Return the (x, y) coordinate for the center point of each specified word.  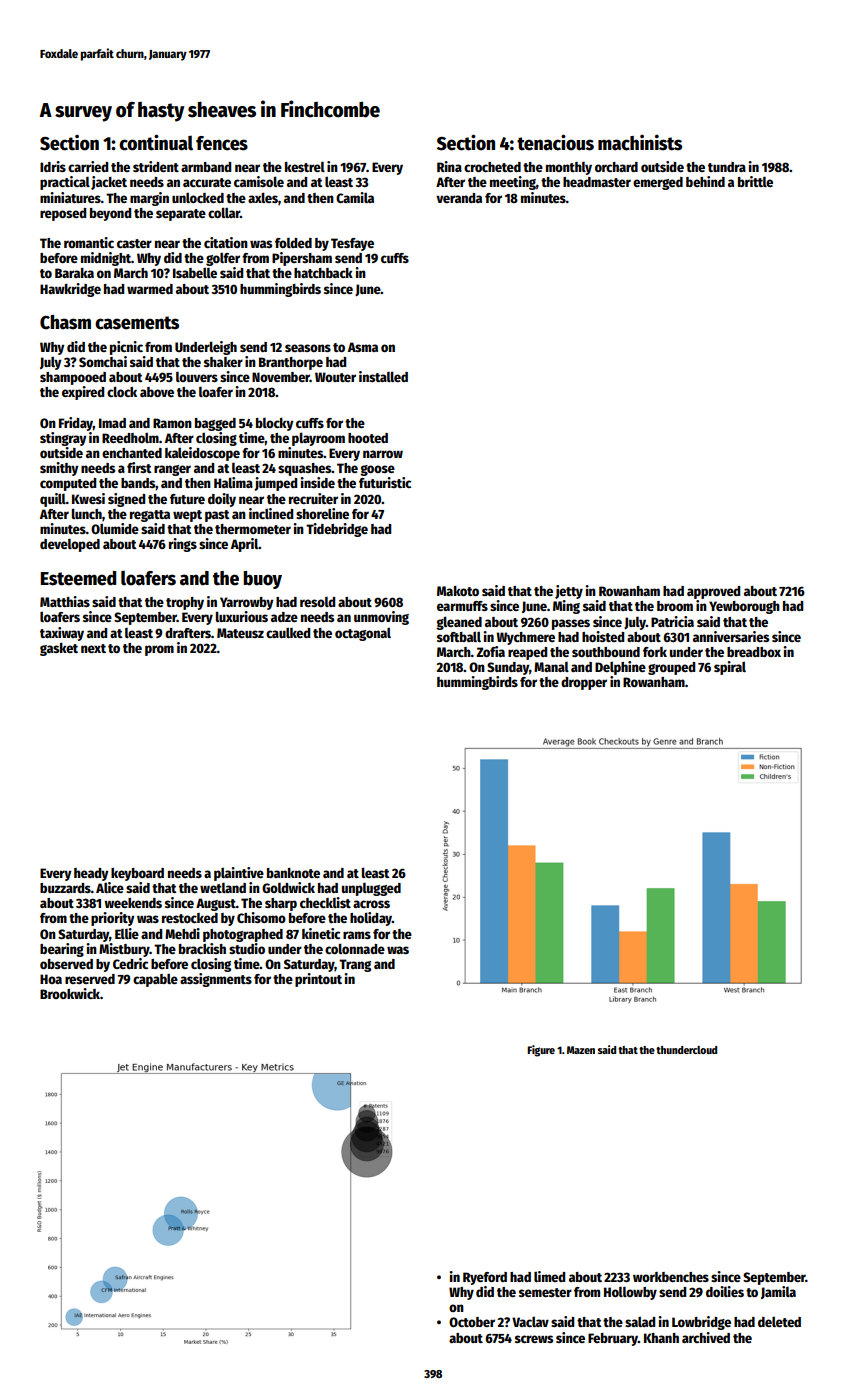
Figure (541, 1051)
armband (206, 167)
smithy (59, 469)
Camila (355, 197)
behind (705, 181)
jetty (569, 592)
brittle (755, 181)
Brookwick (70, 993)
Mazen (581, 1050)
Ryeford (485, 1278)
